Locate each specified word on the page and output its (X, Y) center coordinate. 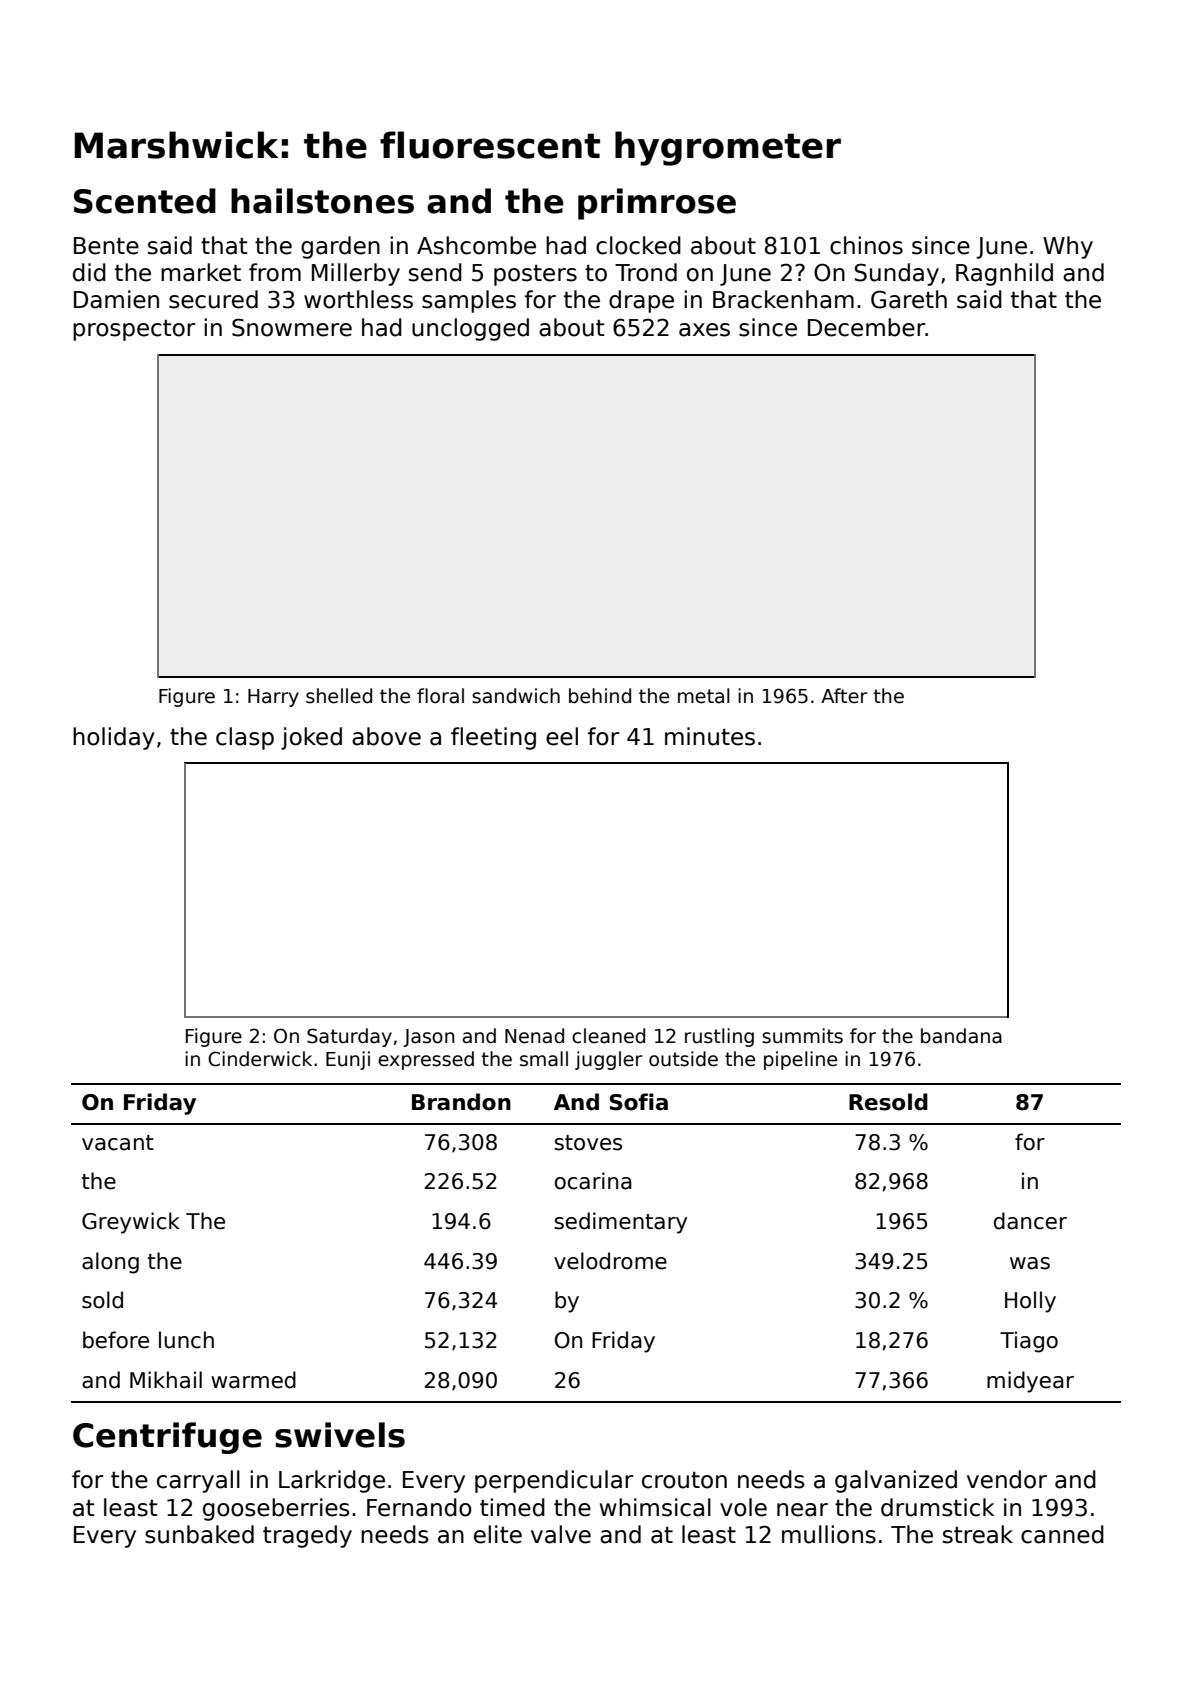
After (844, 696)
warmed (253, 1380)
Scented (145, 201)
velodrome (610, 1261)
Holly (1030, 1302)
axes (704, 330)
